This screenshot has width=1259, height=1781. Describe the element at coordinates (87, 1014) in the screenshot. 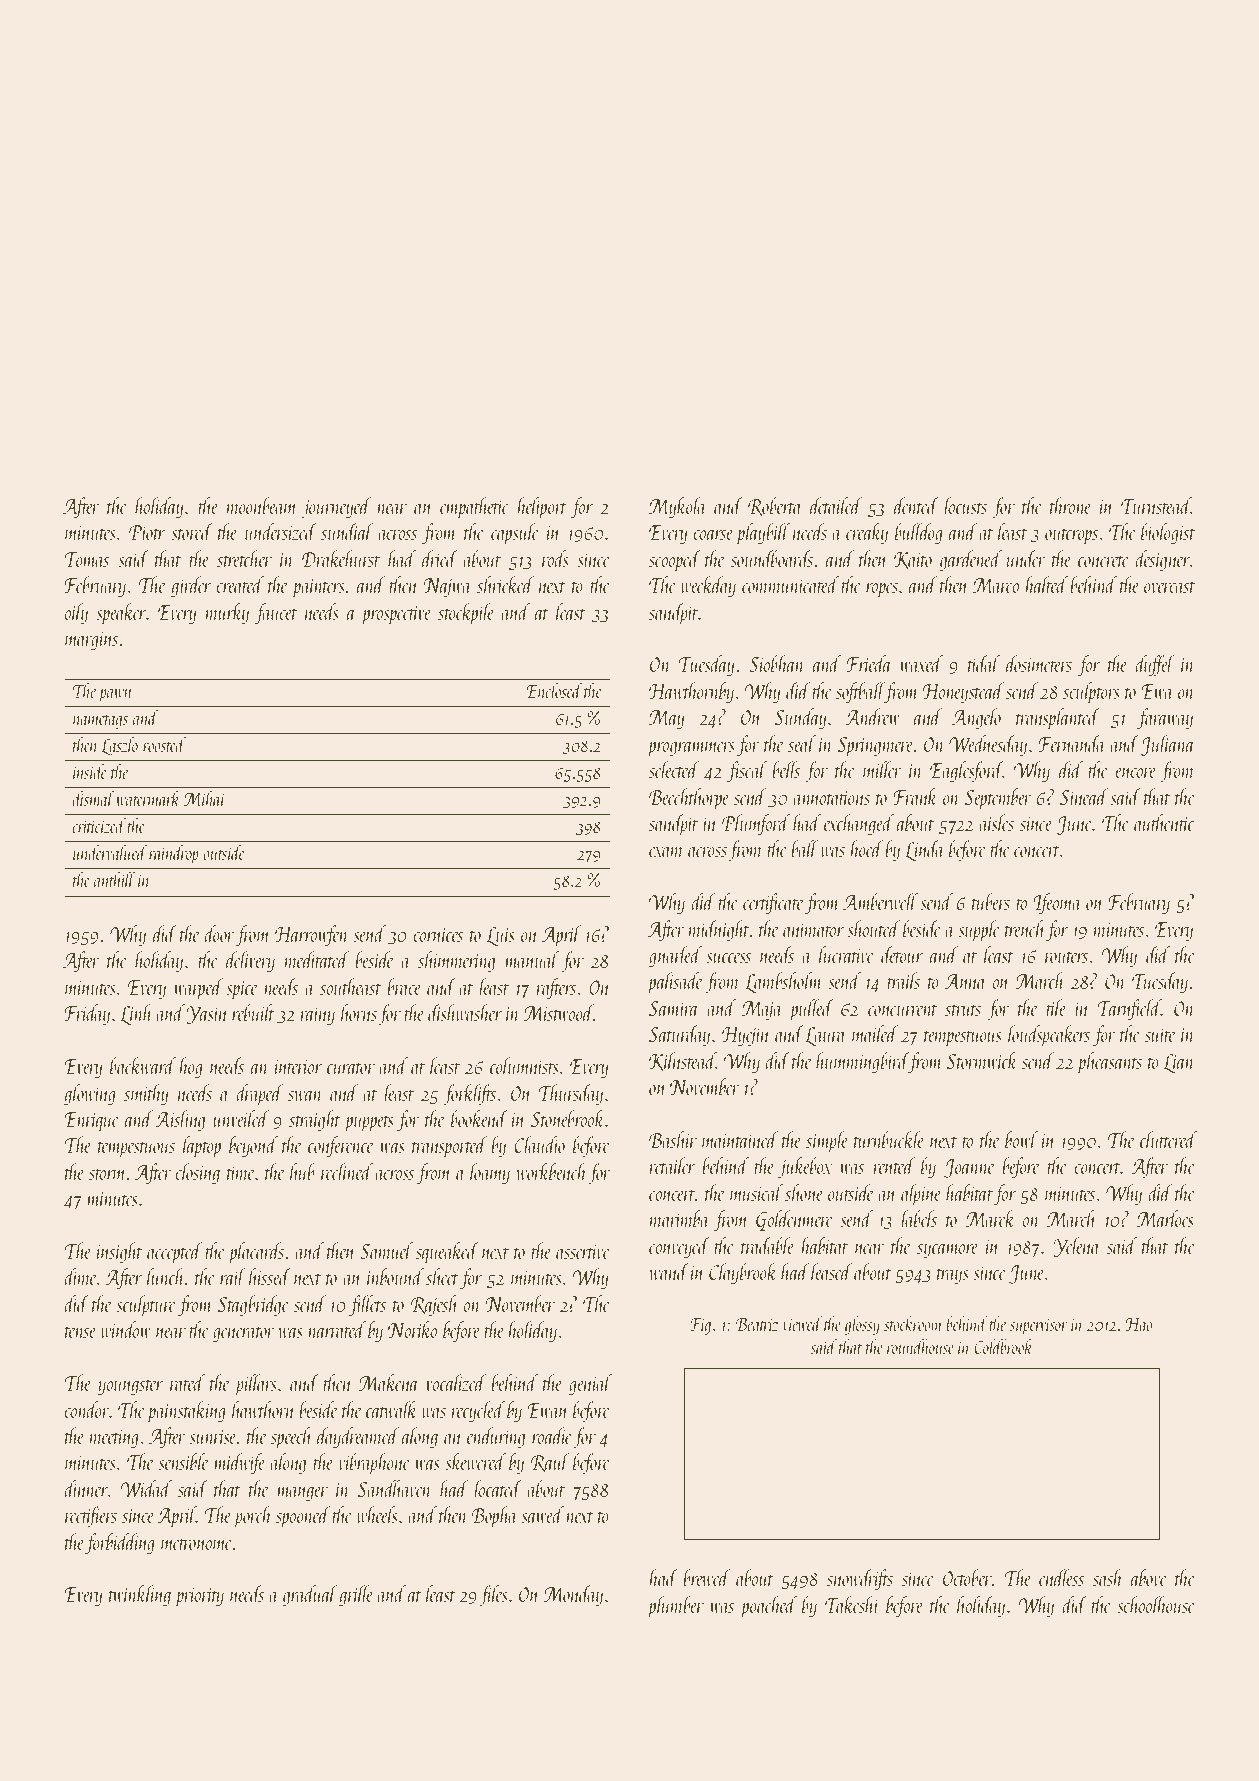

I see `Friday` at that location.
